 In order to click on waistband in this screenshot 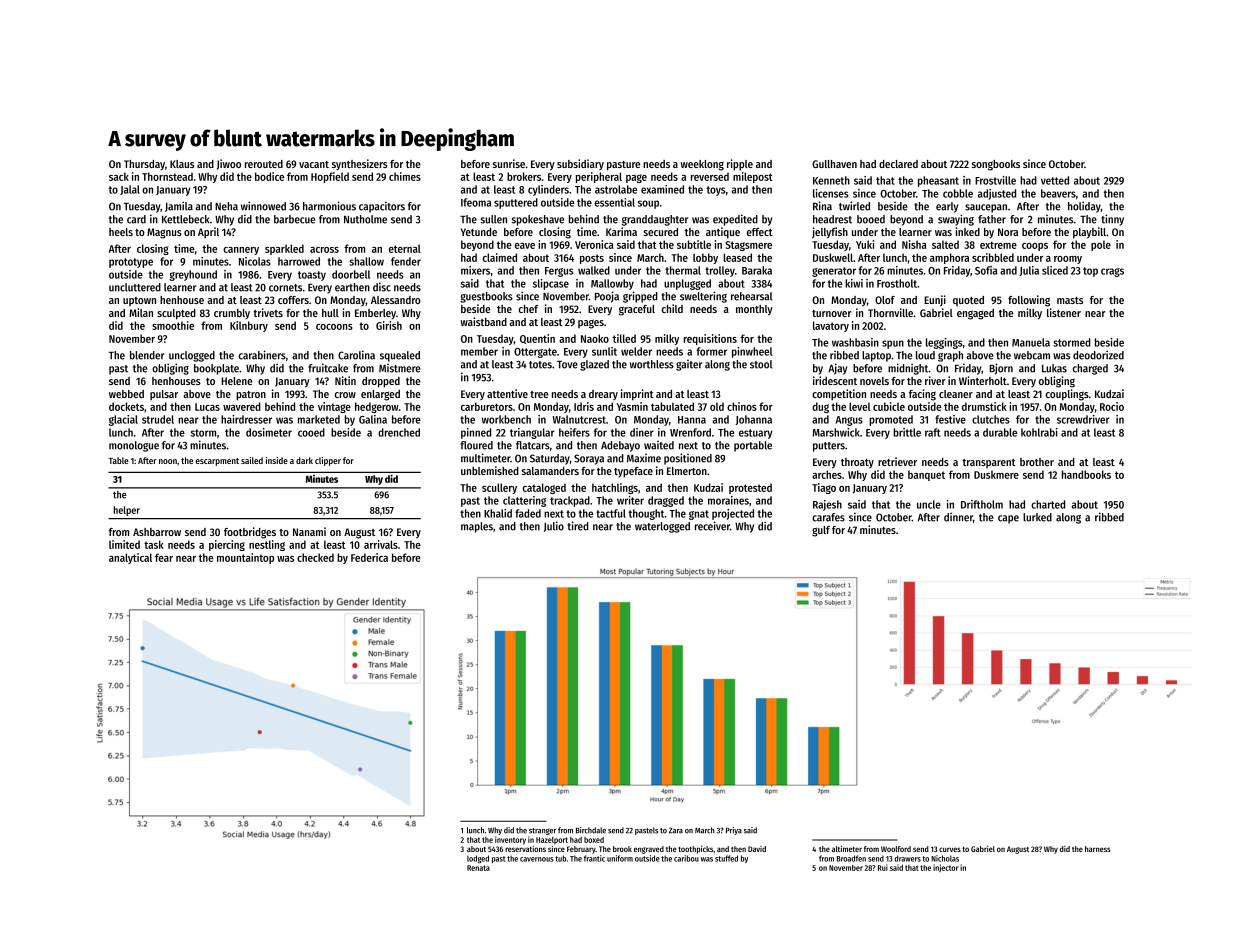, I will do `click(483, 321)`.
